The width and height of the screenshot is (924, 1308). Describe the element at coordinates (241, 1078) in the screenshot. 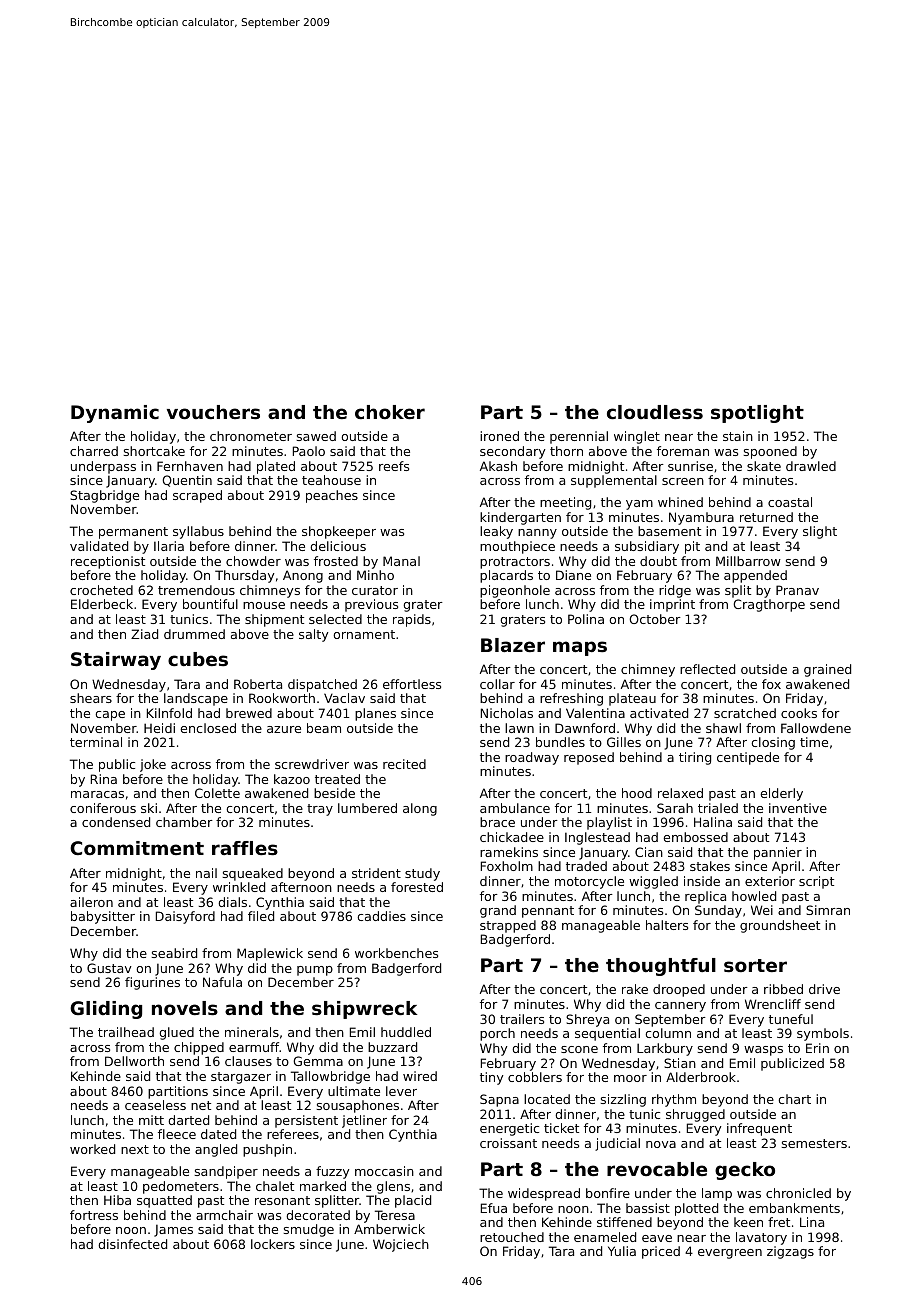

I see `stargazer` at that location.
